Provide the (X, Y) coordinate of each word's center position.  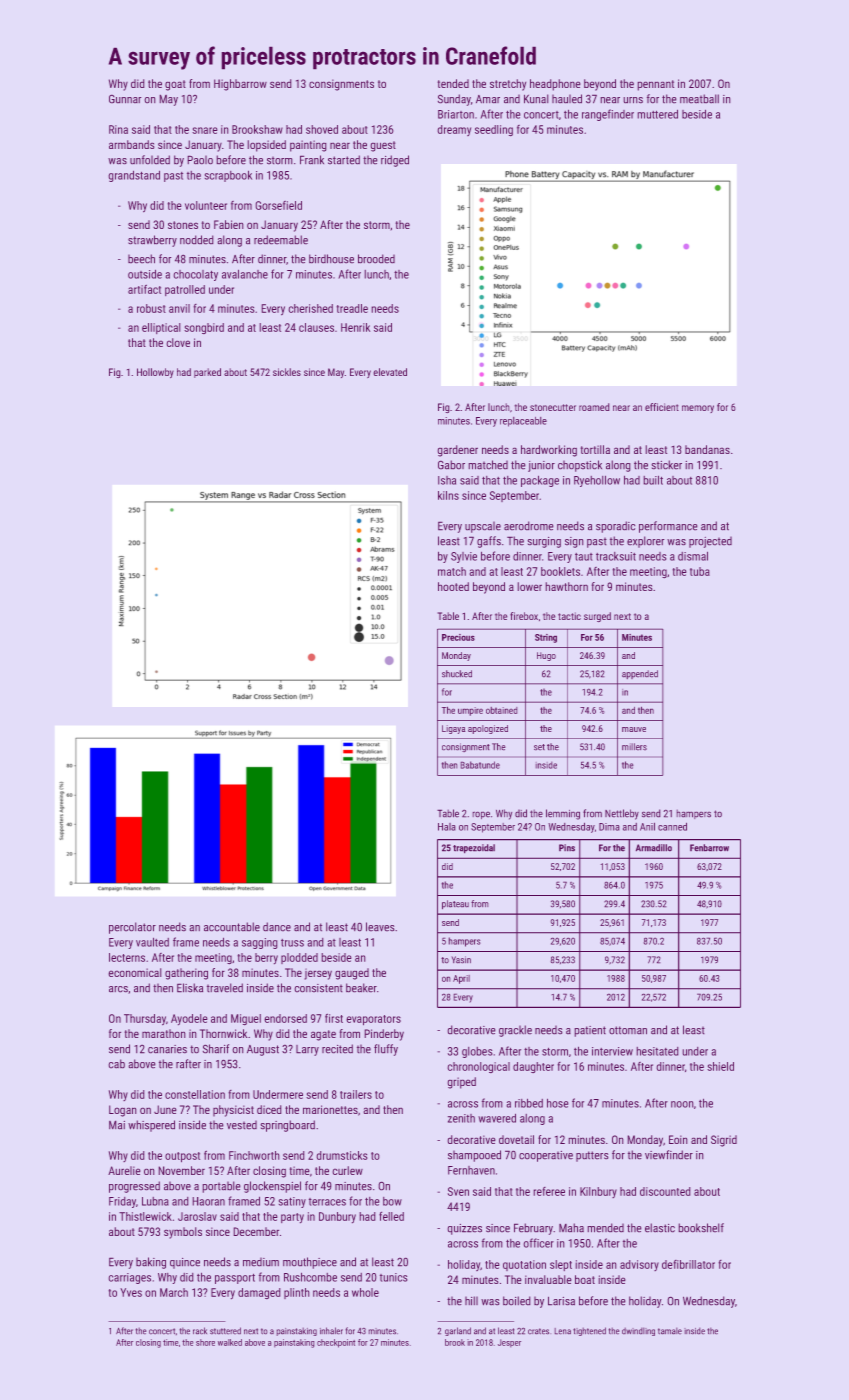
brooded (376, 259)
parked (207, 373)
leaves (380, 927)
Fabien (229, 224)
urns (633, 100)
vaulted (152, 942)
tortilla (595, 449)
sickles (287, 372)
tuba (700, 571)
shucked (457, 674)
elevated (390, 372)
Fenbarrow (709, 848)
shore (205, 1342)
